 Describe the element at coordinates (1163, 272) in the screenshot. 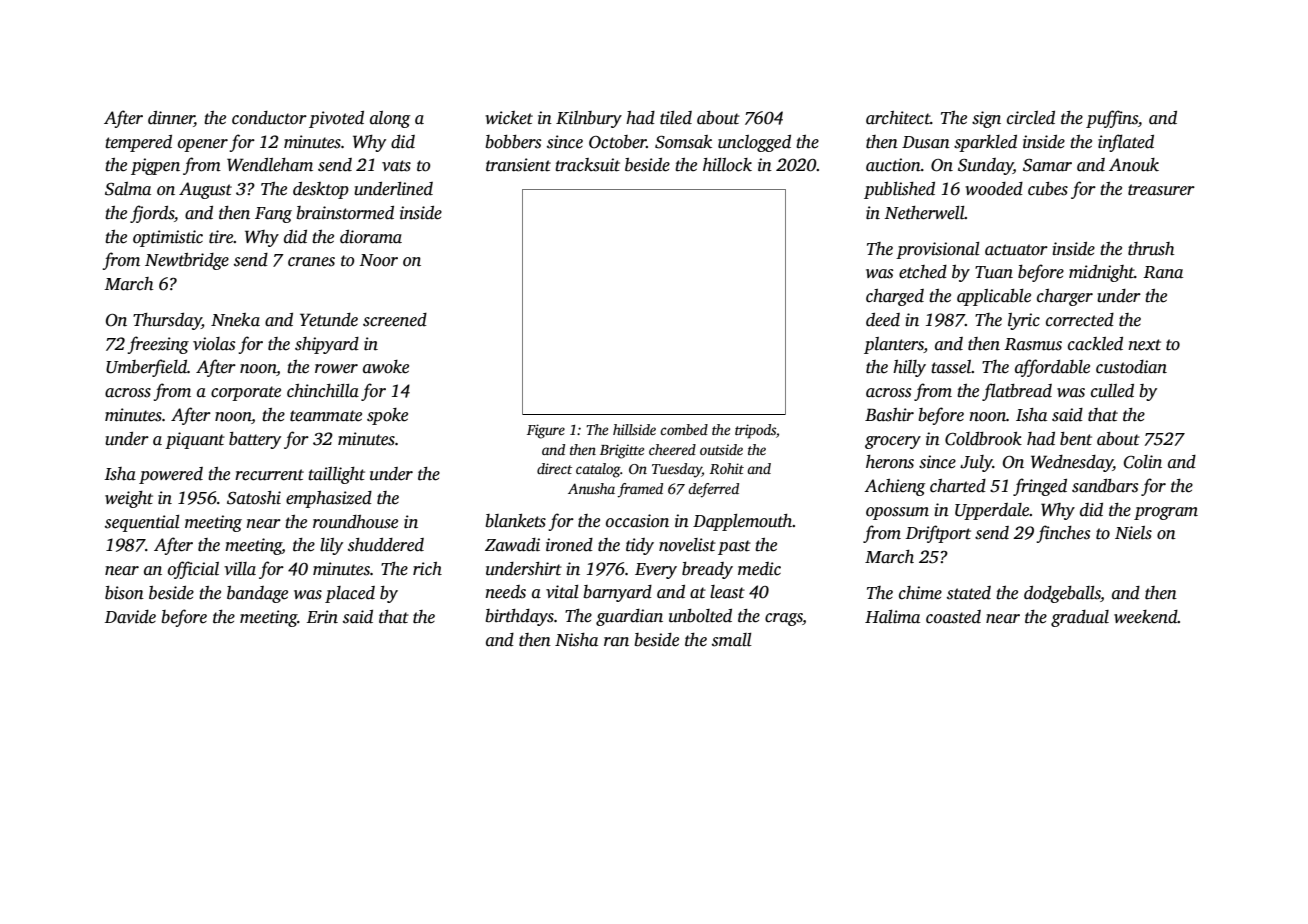

I see `Rana` at that location.
